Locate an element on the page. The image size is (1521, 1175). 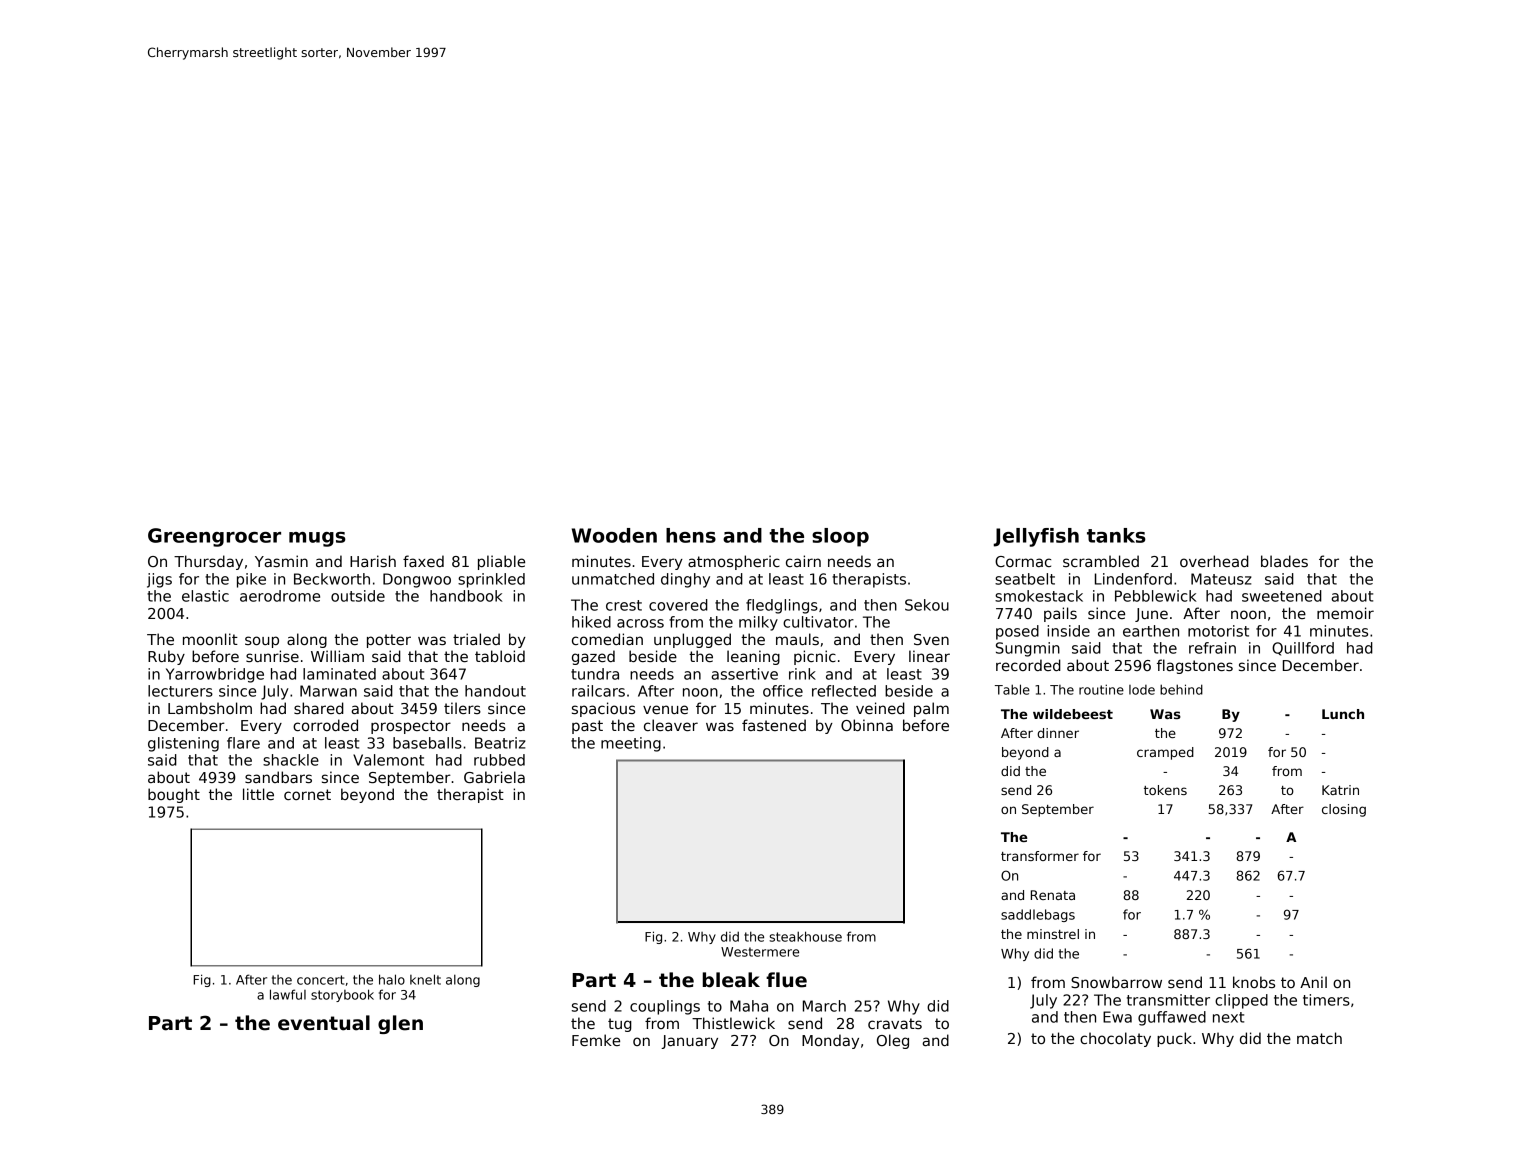
sloop is located at coordinates (840, 537).
